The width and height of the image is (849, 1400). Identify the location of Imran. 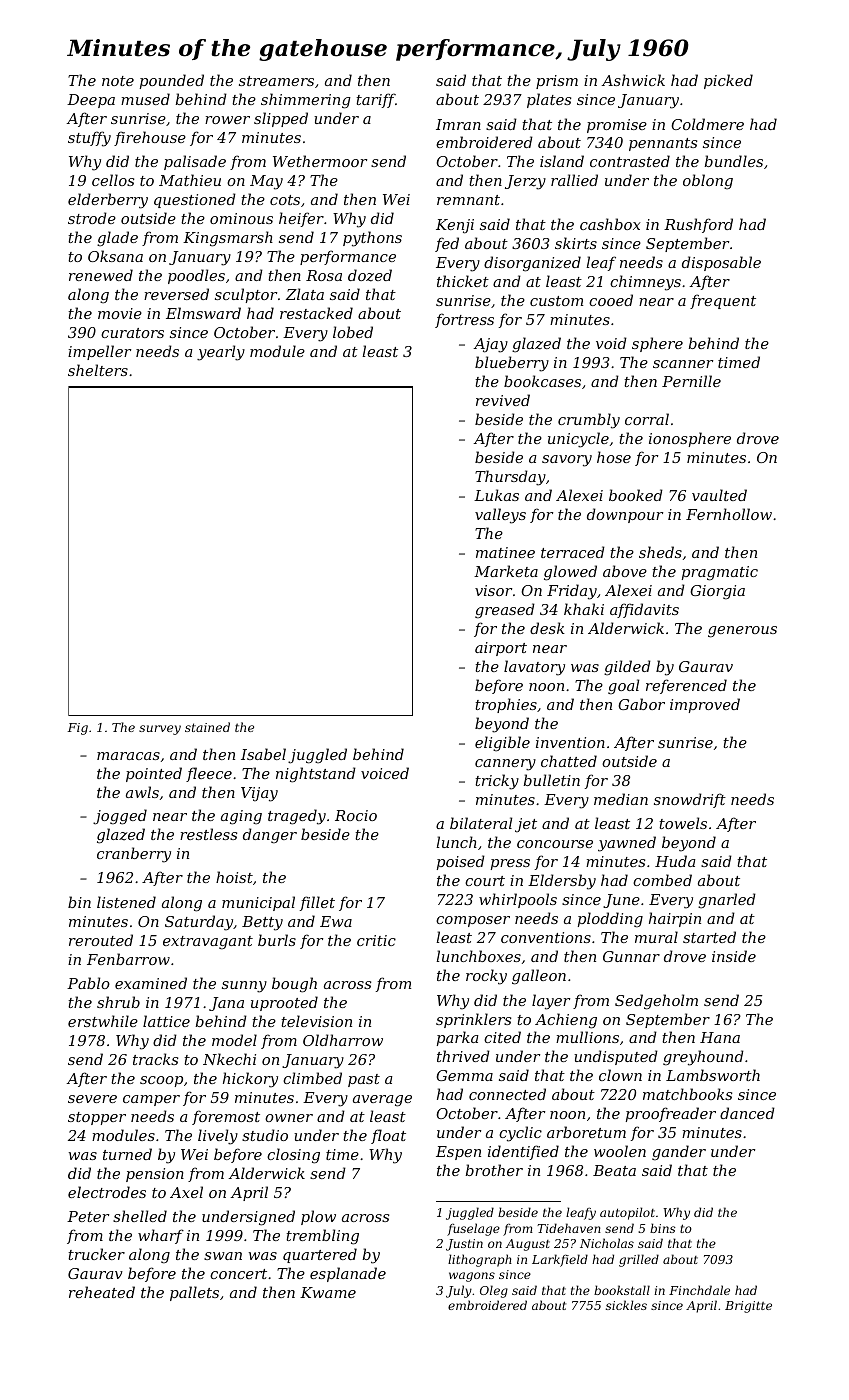
(458, 124).
